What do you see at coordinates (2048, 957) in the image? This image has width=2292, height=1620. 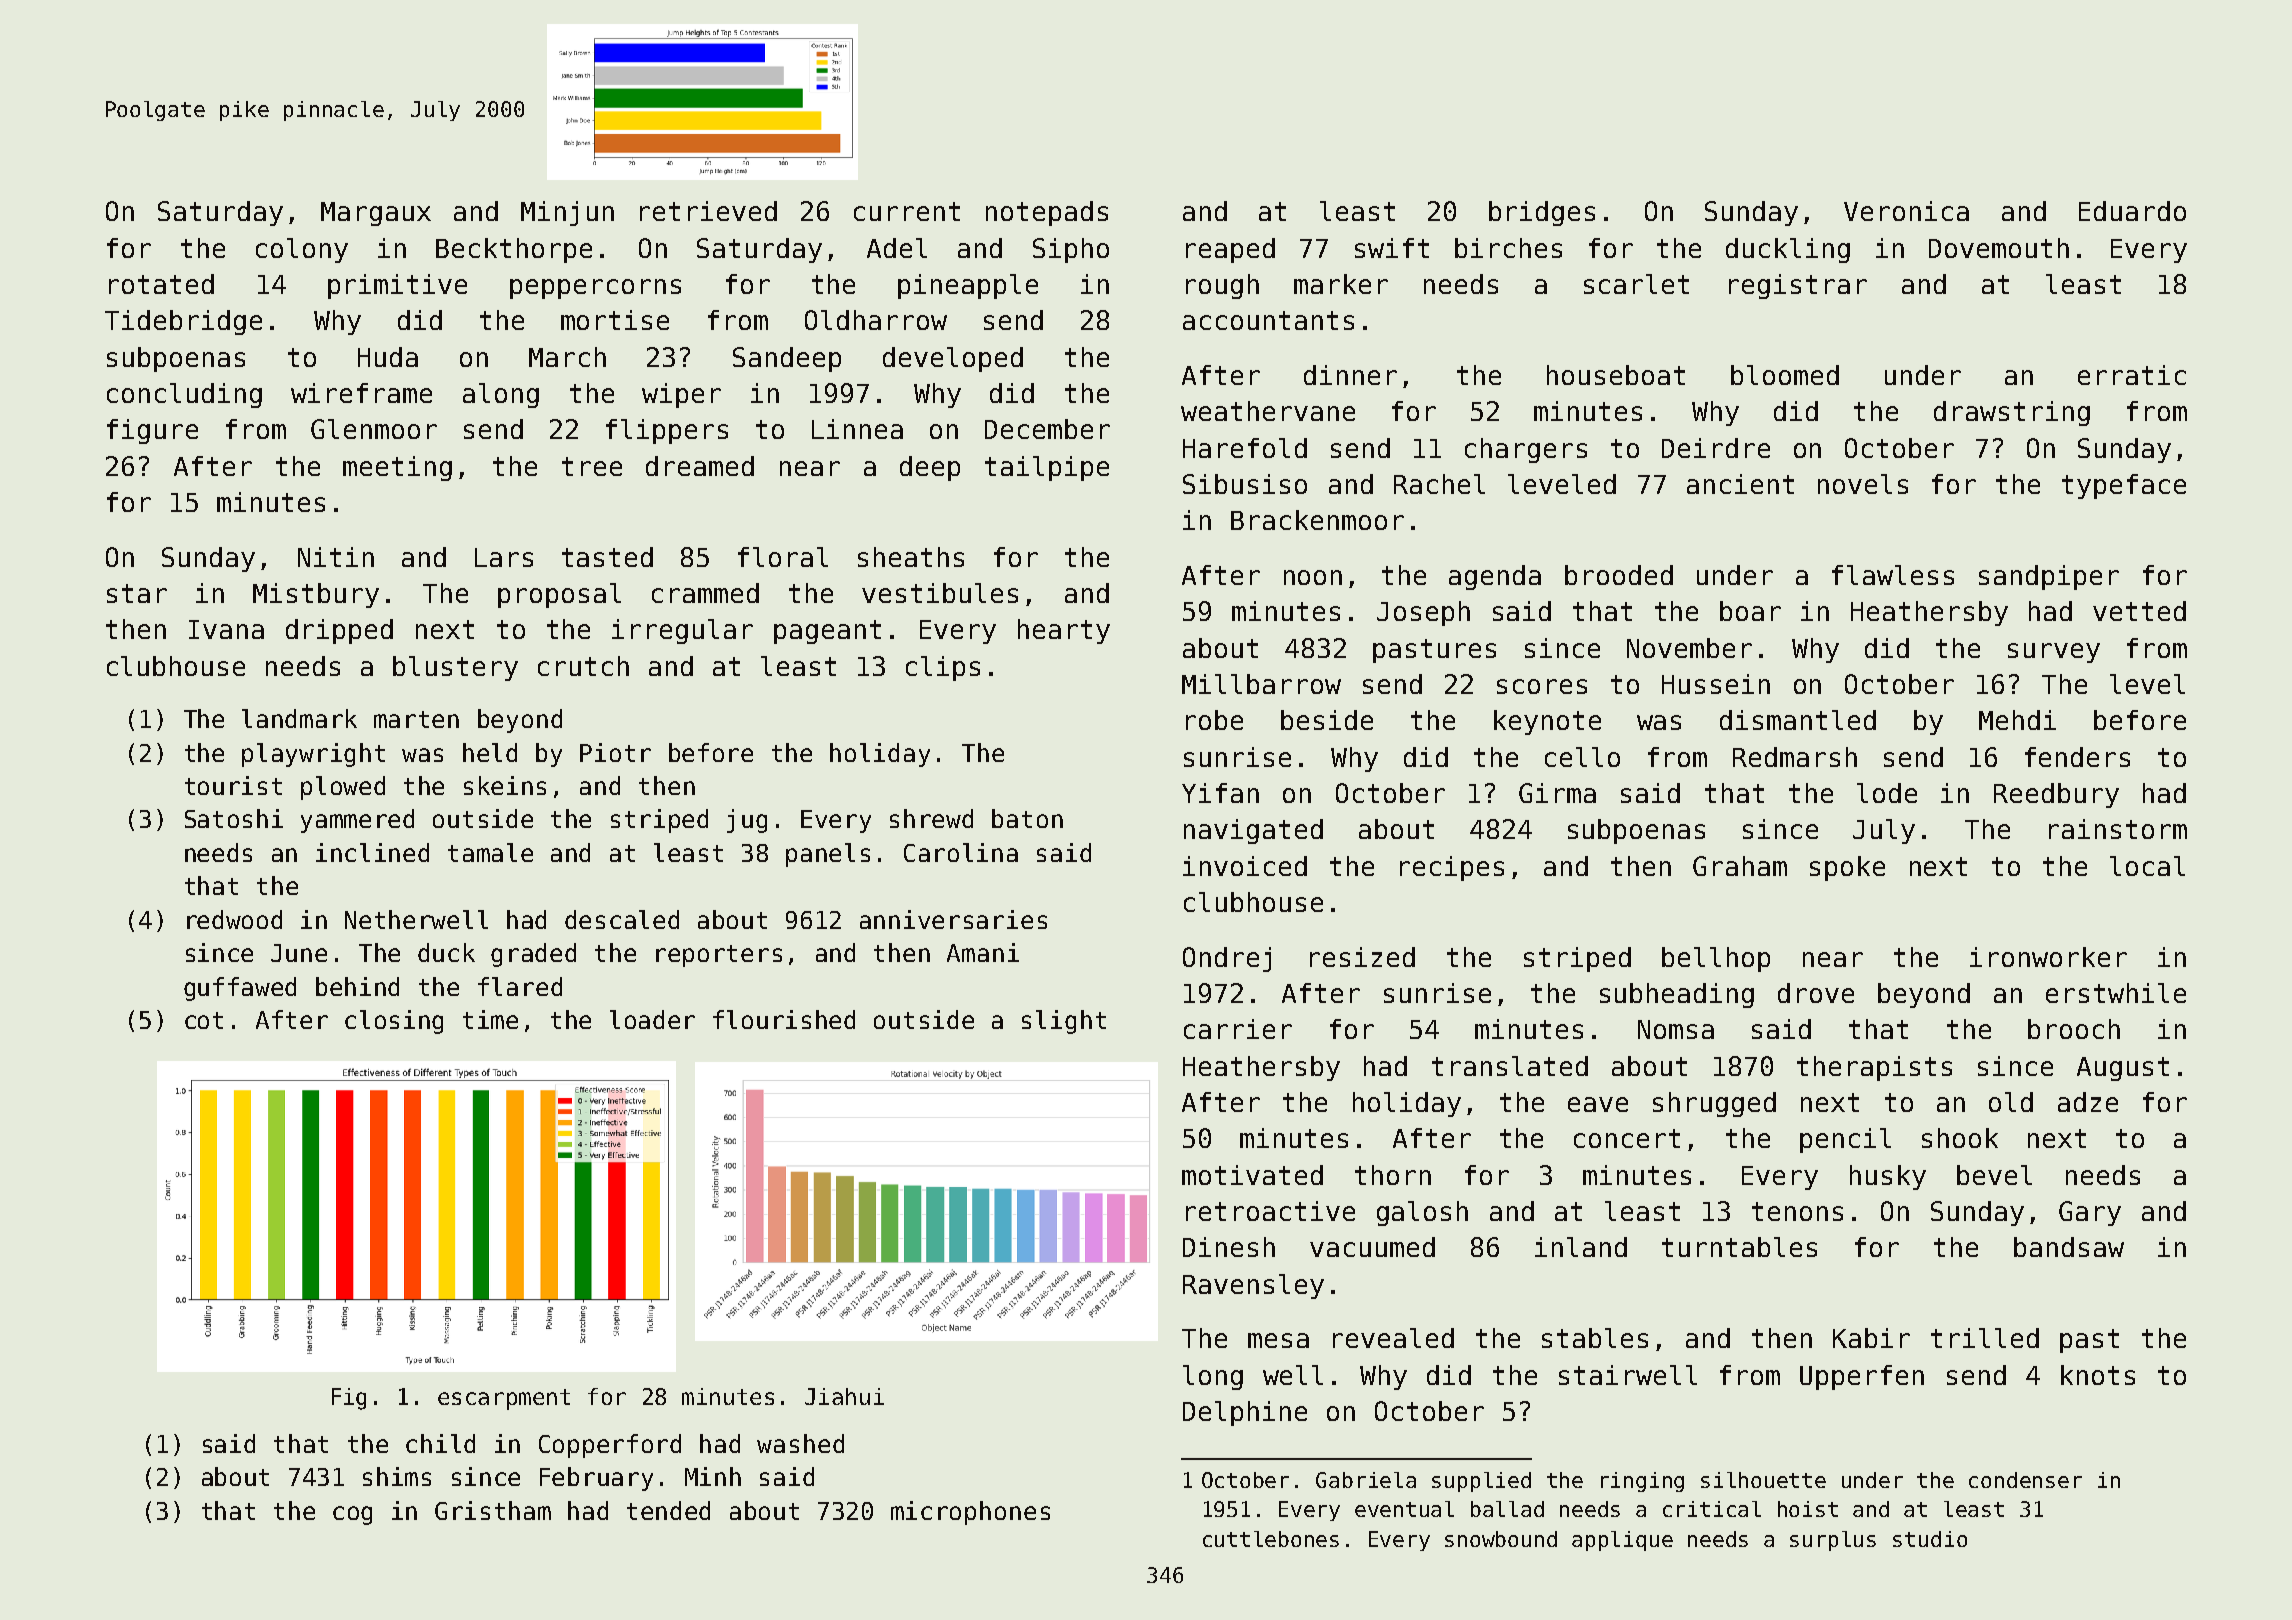 I see `ironworker` at bounding box center [2048, 957].
